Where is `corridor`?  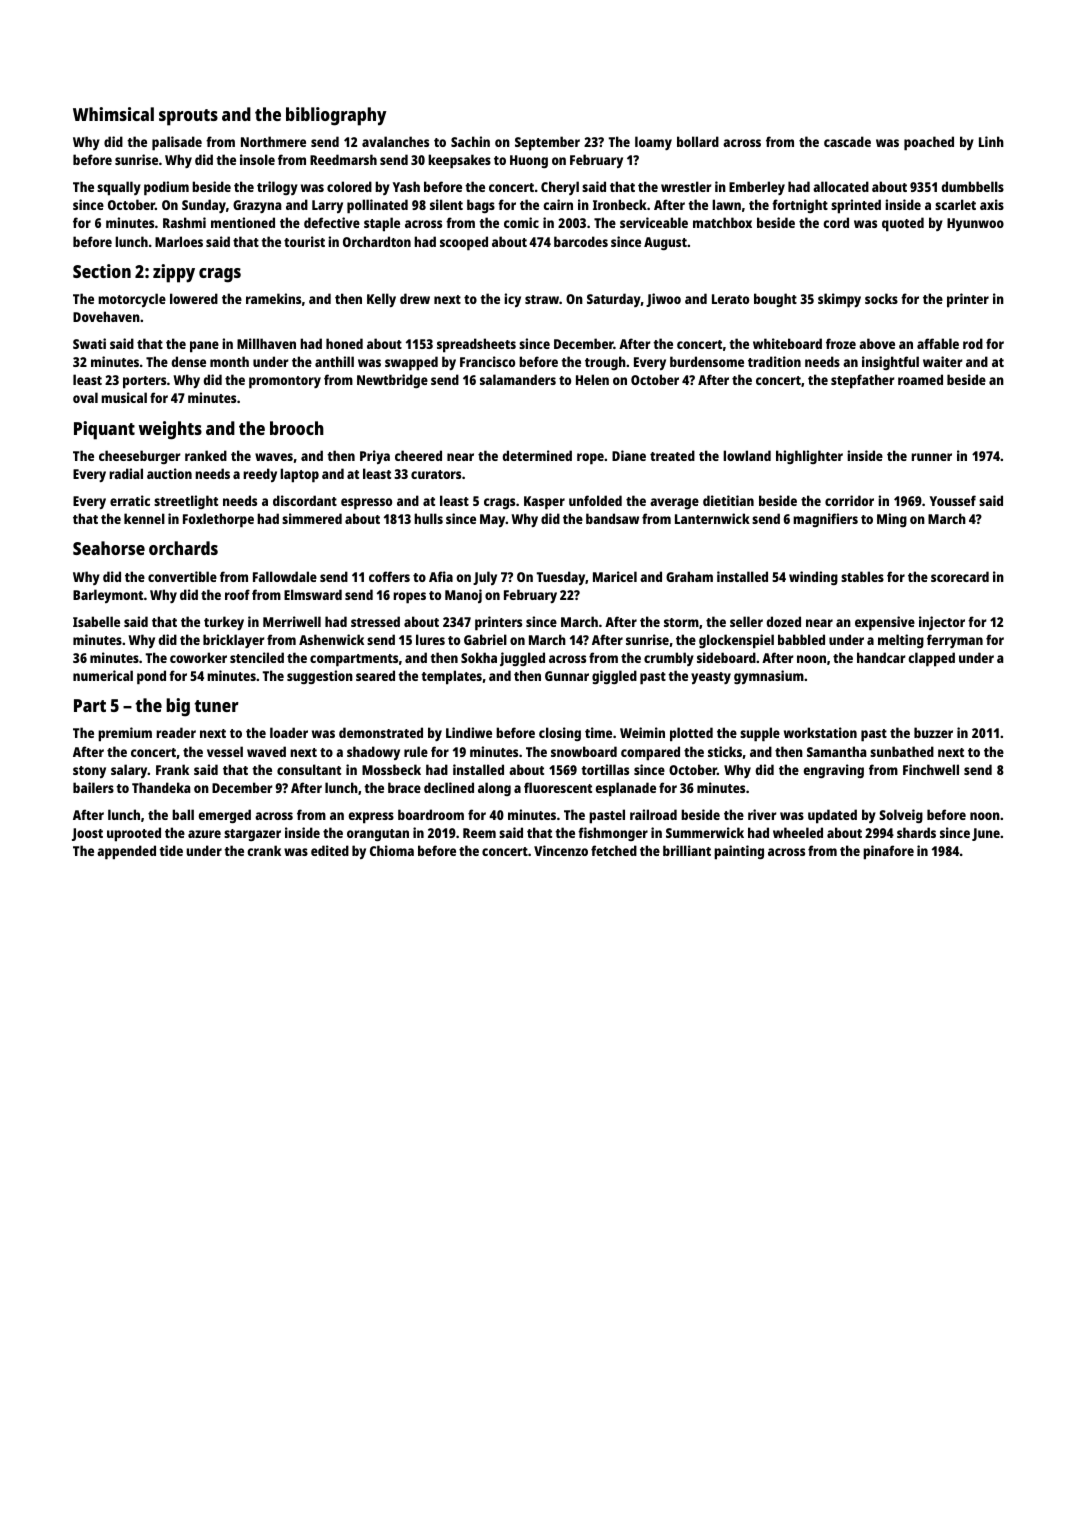 corridor is located at coordinates (849, 500).
